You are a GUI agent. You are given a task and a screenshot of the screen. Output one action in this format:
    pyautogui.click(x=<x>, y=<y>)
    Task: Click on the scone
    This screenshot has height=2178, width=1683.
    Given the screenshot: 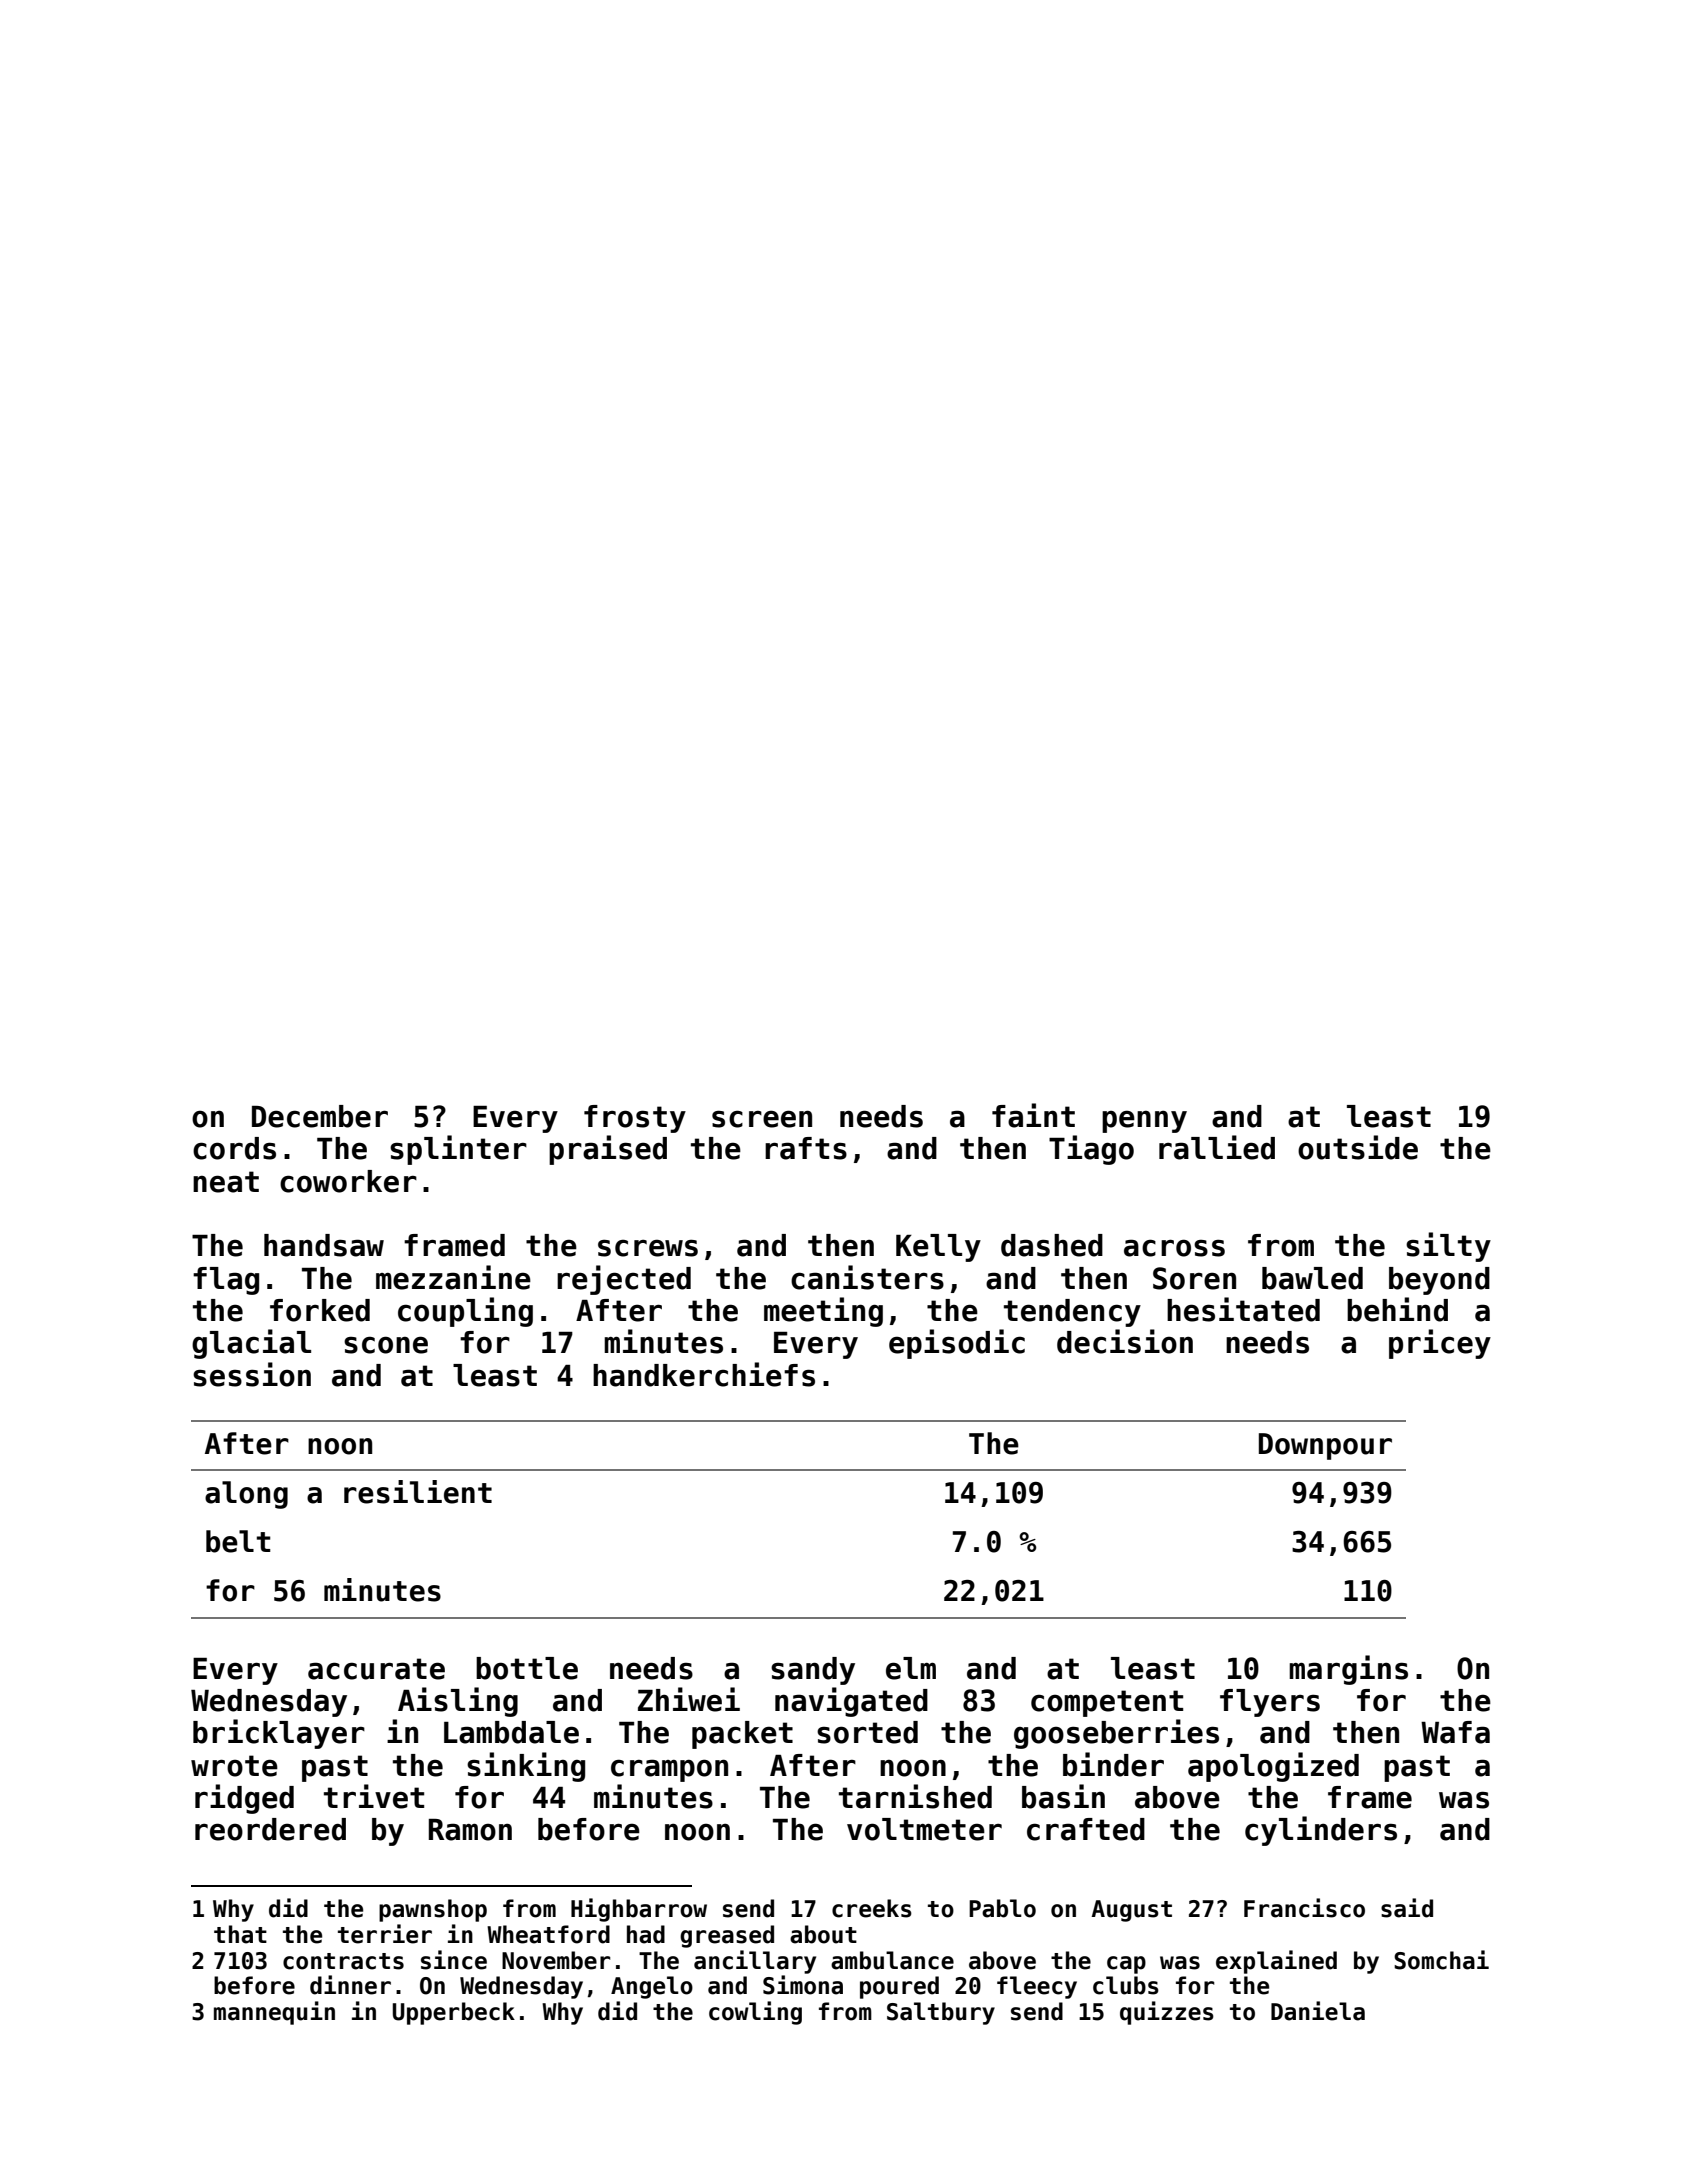 What is the action you would take?
    pyautogui.click(x=386, y=1345)
